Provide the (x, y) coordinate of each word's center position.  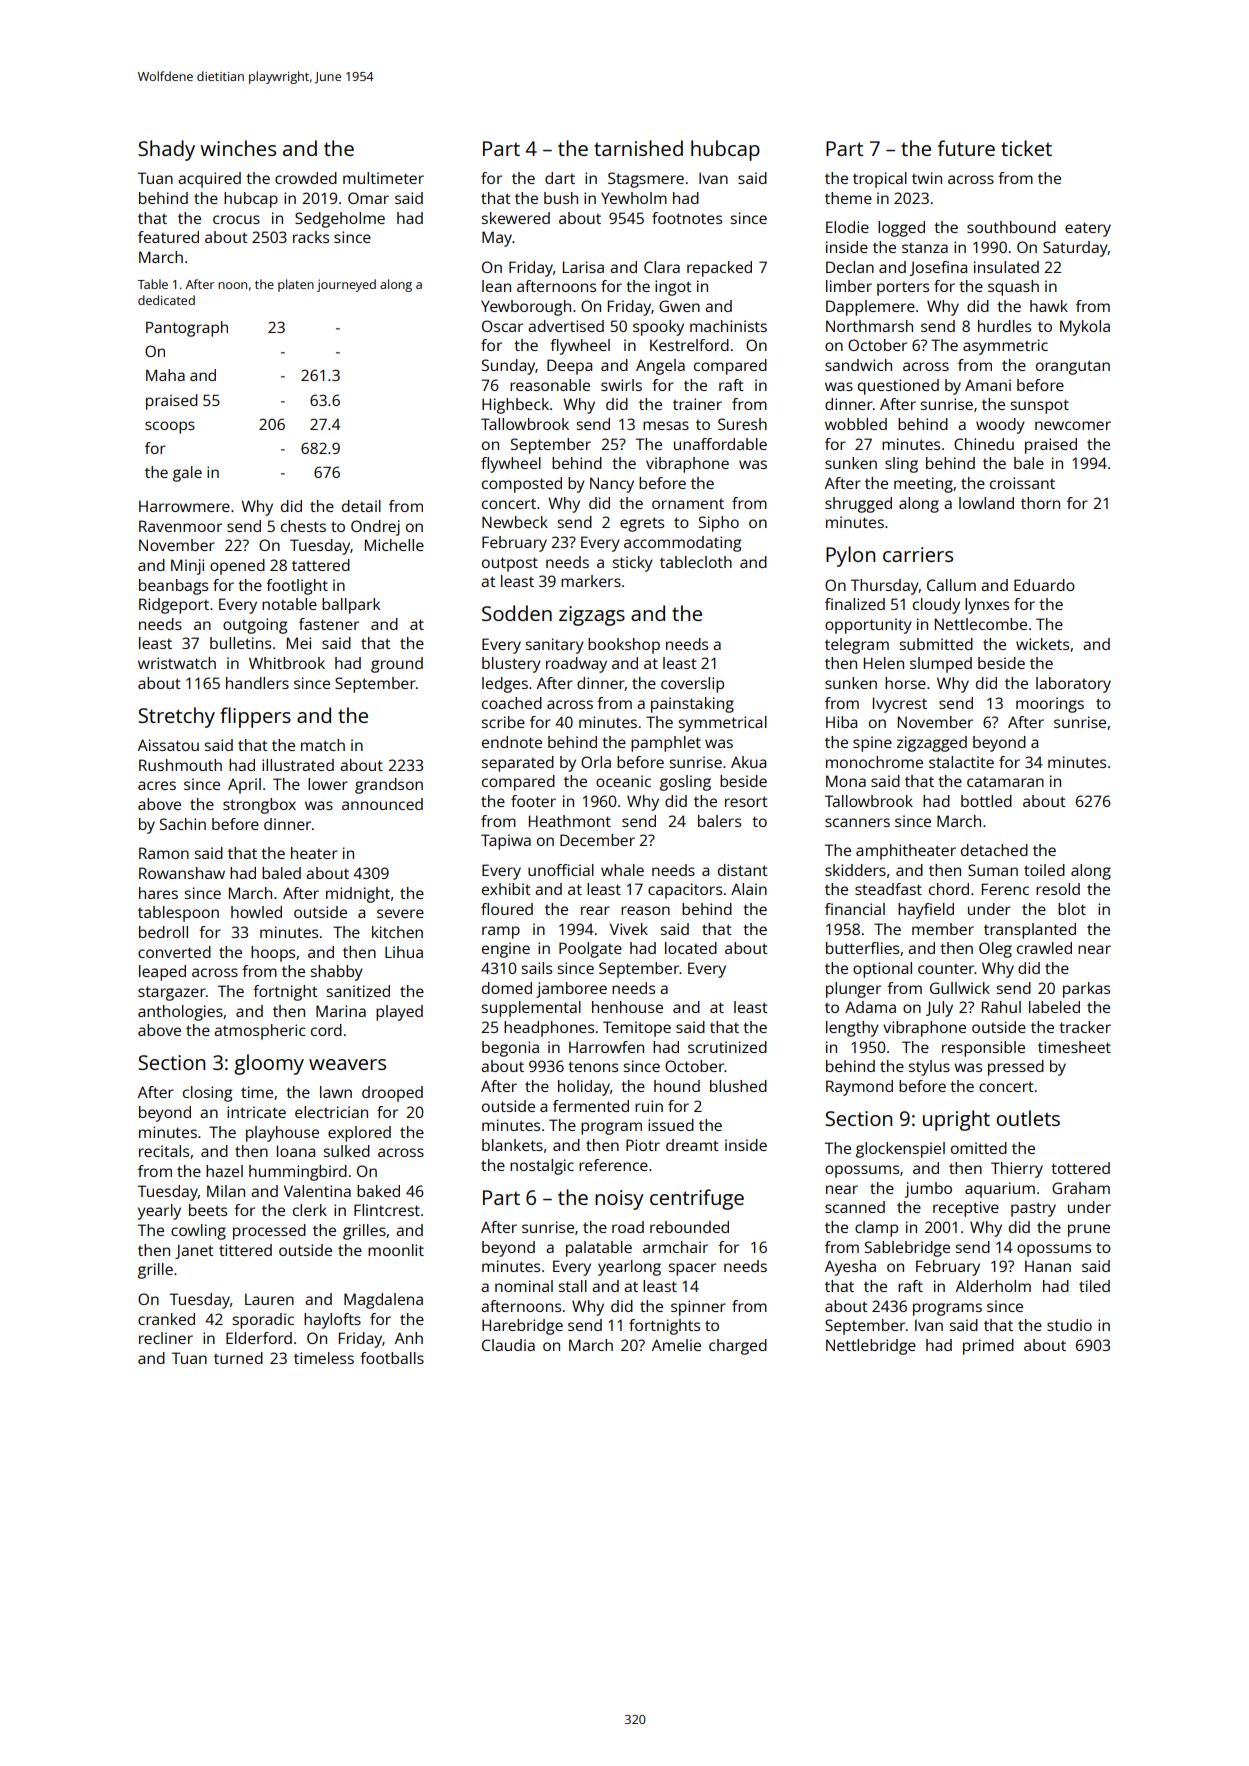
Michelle (394, 545)
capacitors (685, 891)
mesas (666, 425)
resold (1058, 889)
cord (326, 1030)
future (966, 148)
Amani (988, 385)
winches (238, 148)
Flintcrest (387, 1210)
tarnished (638, 148)
